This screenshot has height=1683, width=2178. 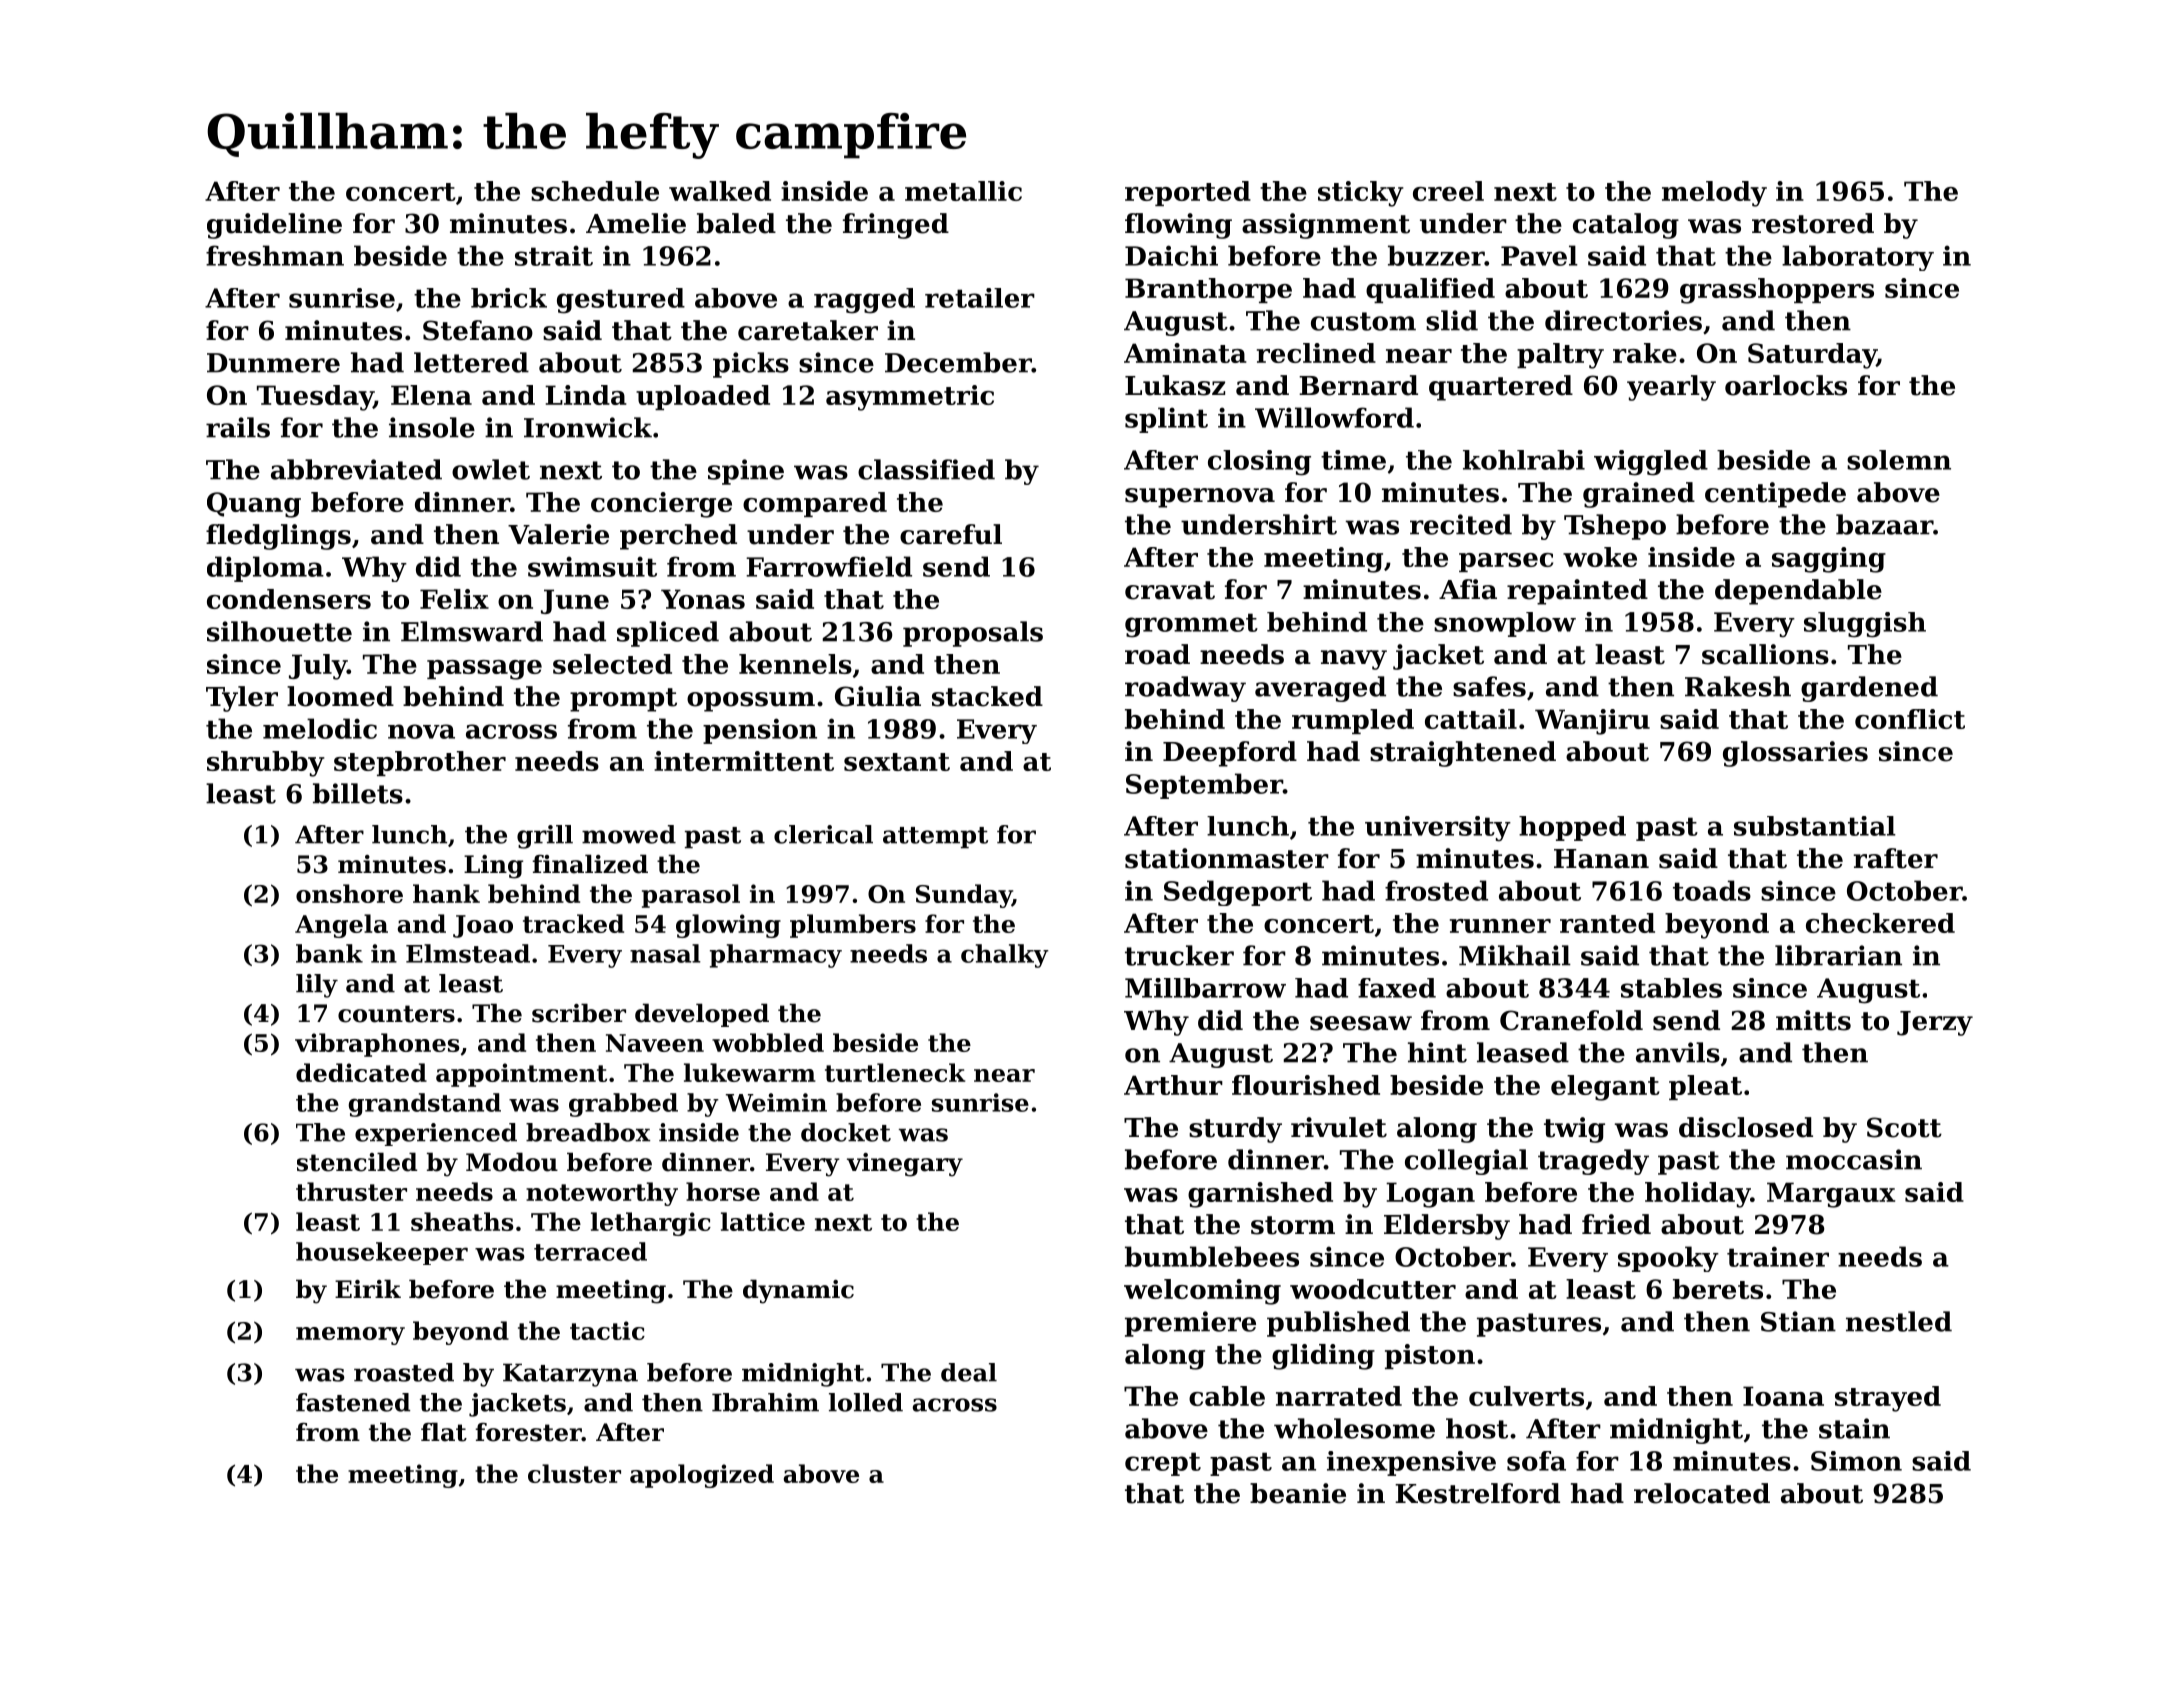 What do you see at coordinates (864, 301) in the screenshot?
I see `ragged` at bounding box center [864, 301].
